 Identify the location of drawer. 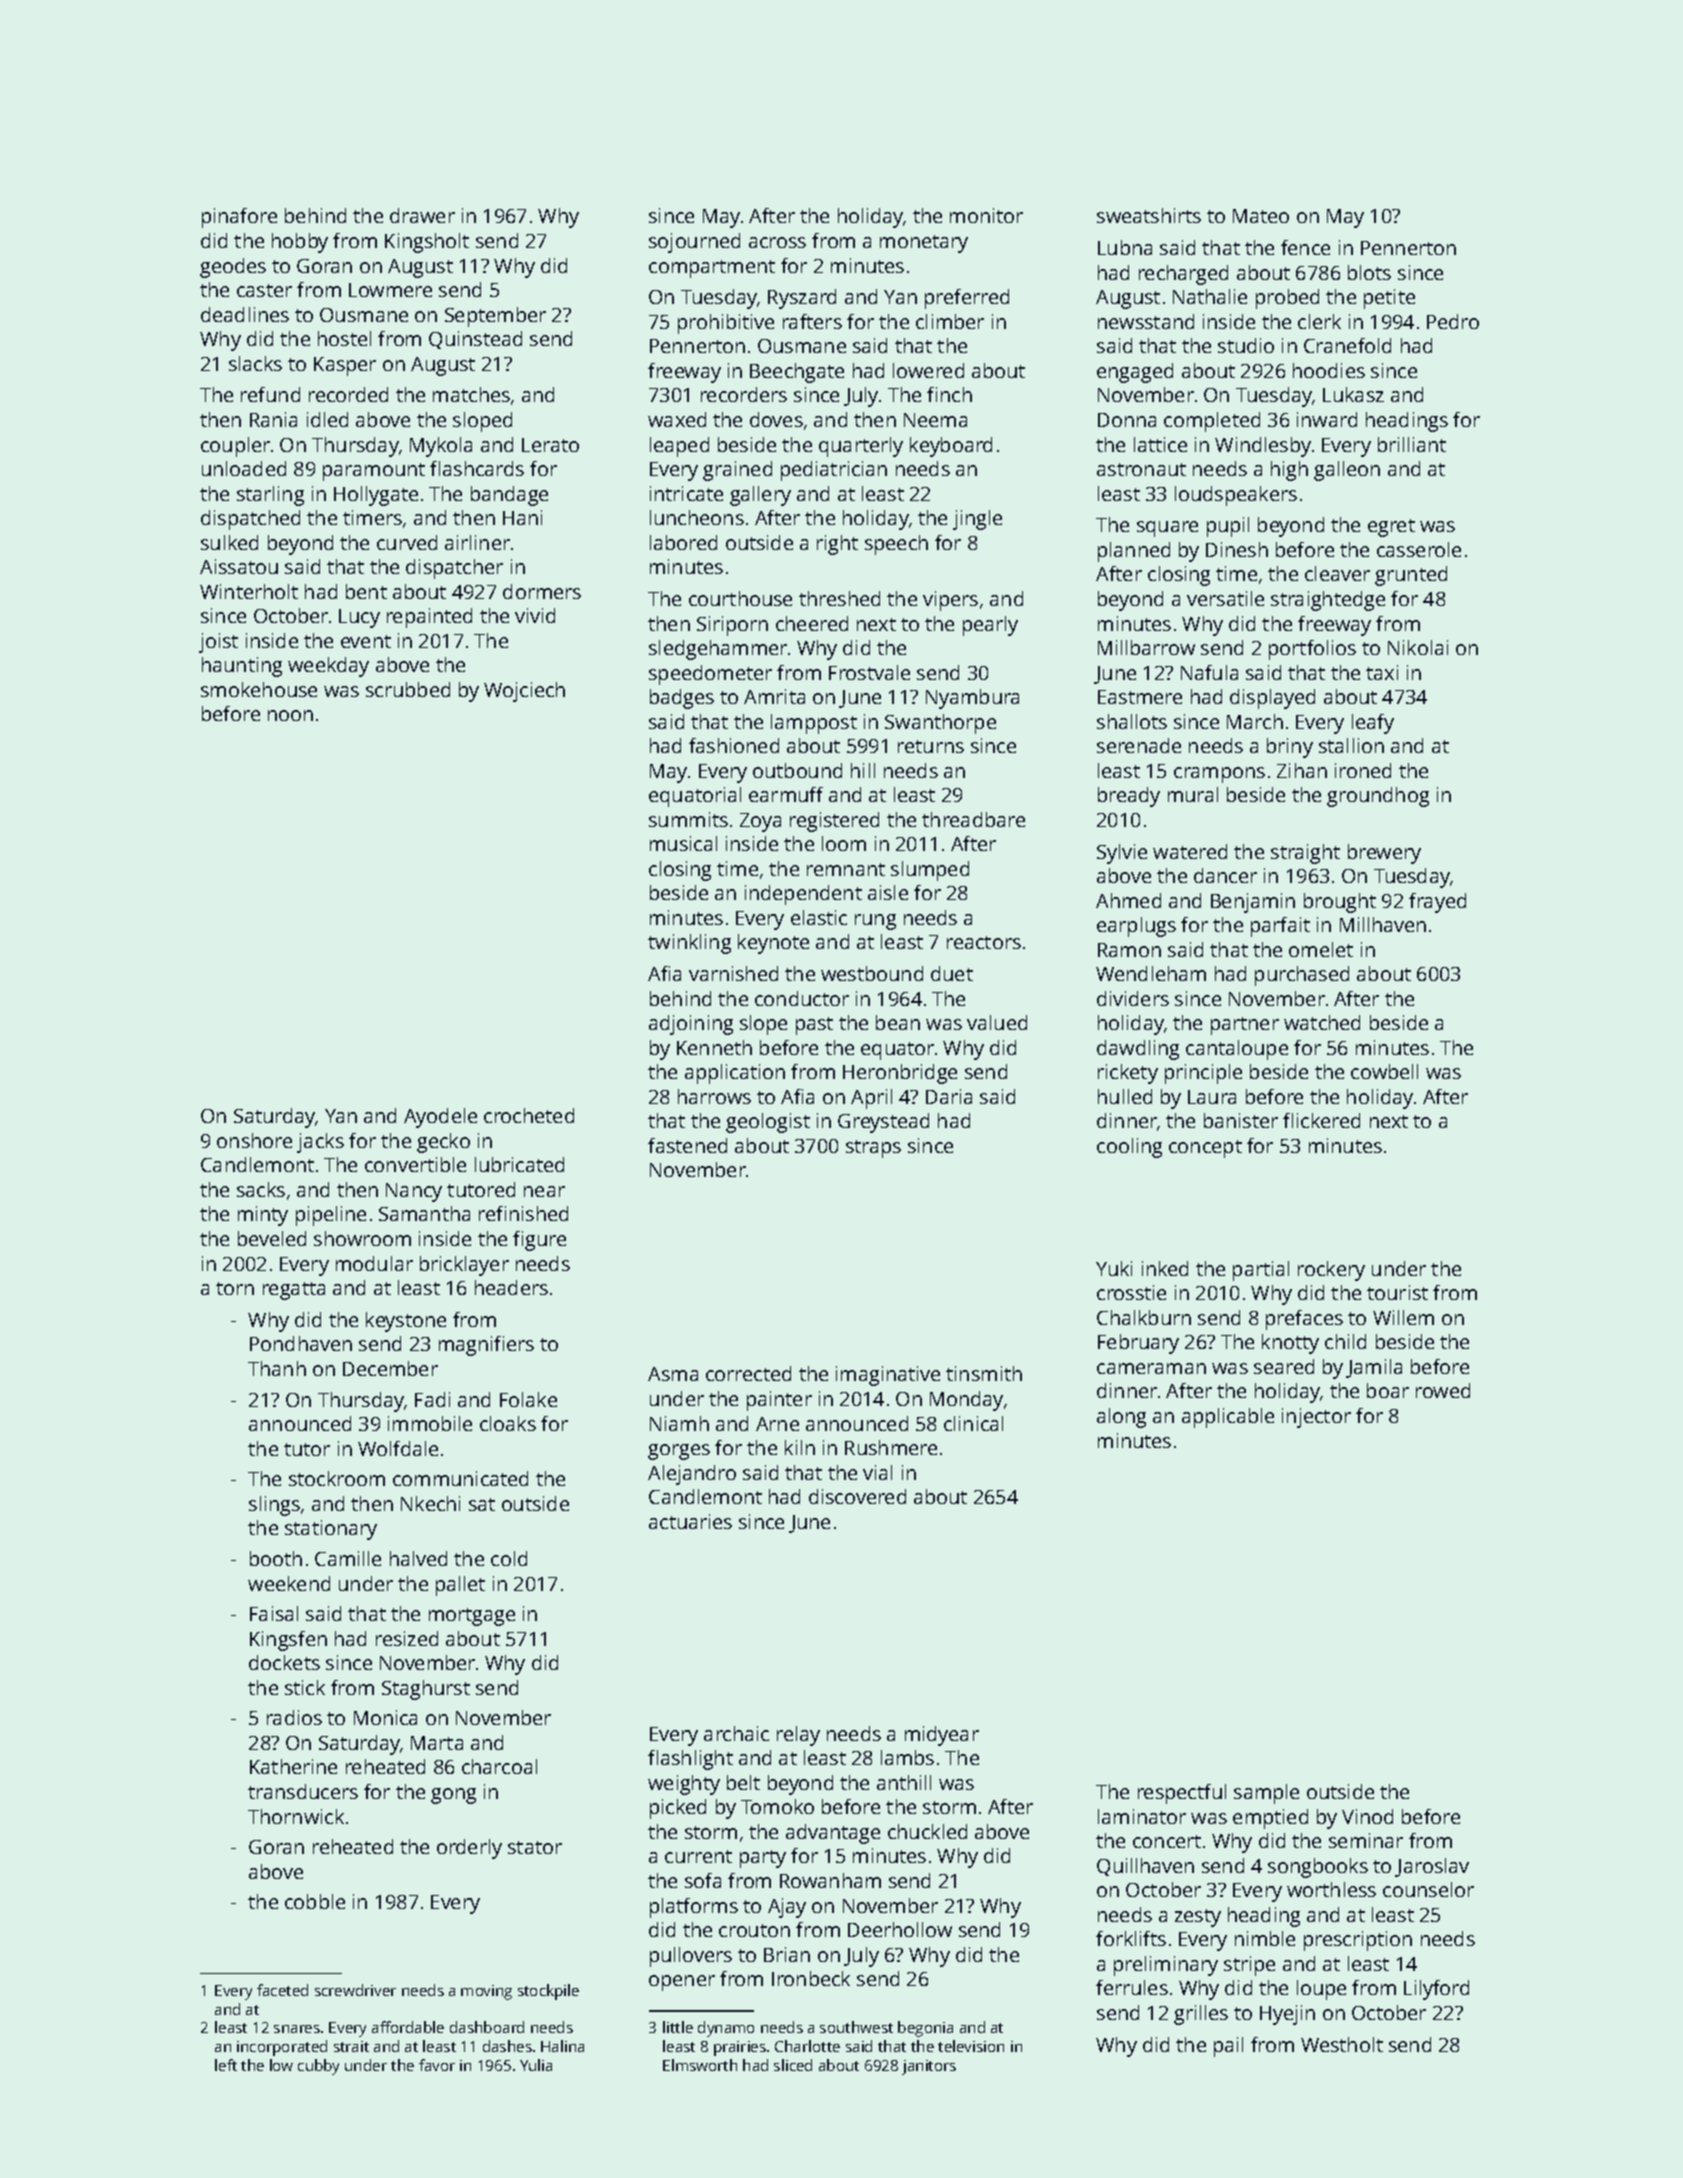
(422, 215).
